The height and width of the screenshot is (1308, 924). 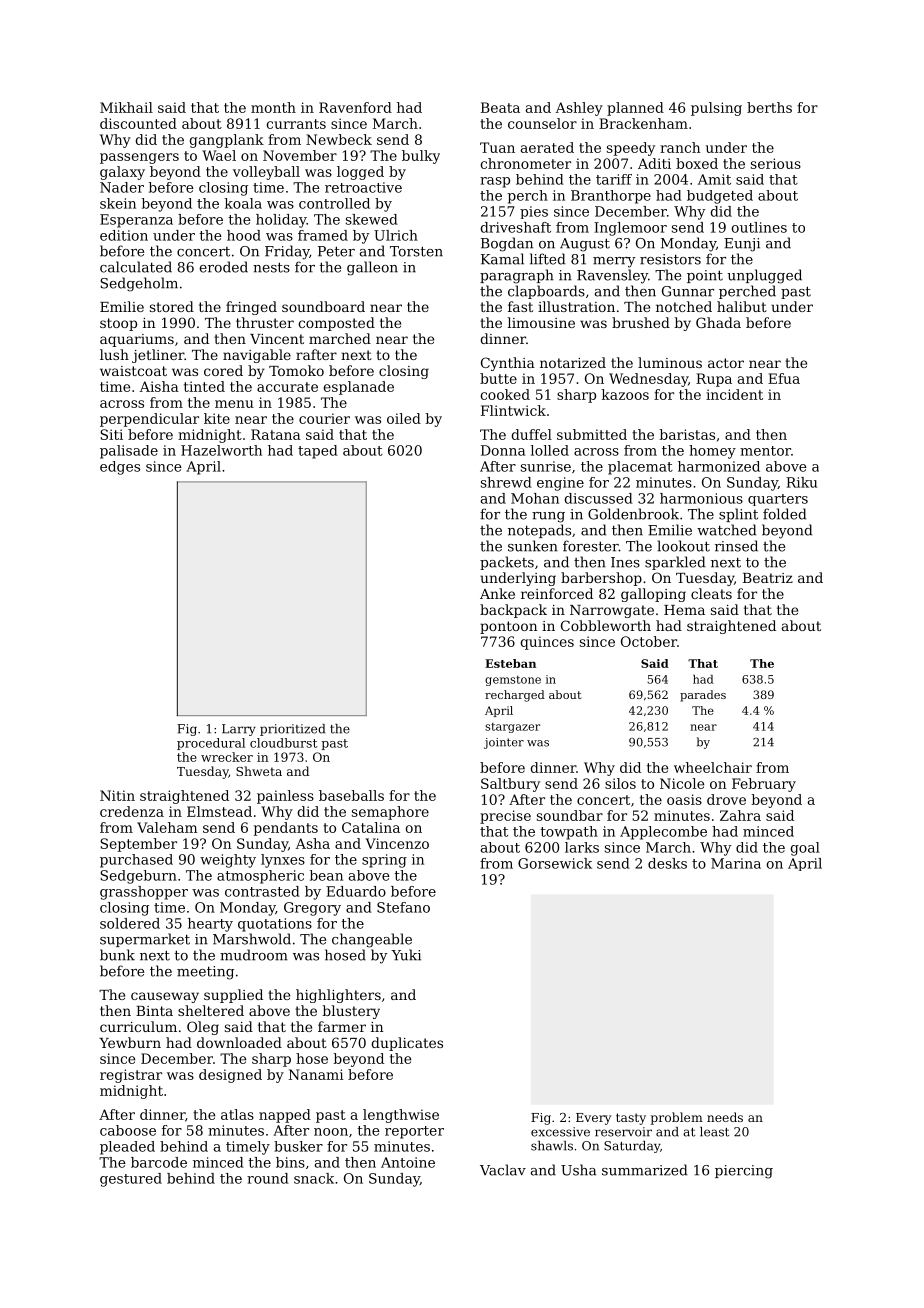 What do you see at coordinates (593, 1119) in the screenshot?
I see `Every` at bounding box center [593, 1119].
